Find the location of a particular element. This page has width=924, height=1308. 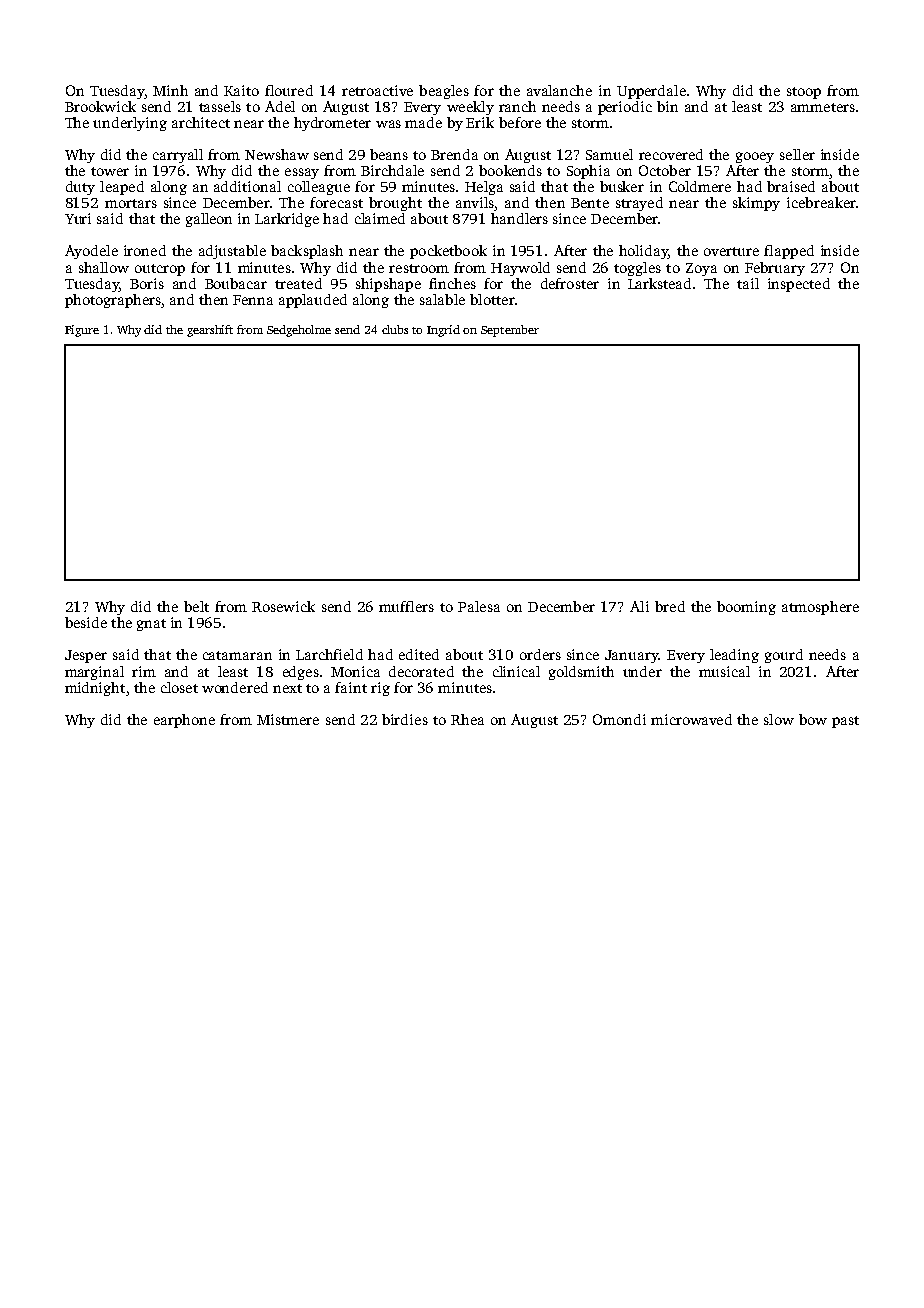

bin is located at coordinates (667, 106).
